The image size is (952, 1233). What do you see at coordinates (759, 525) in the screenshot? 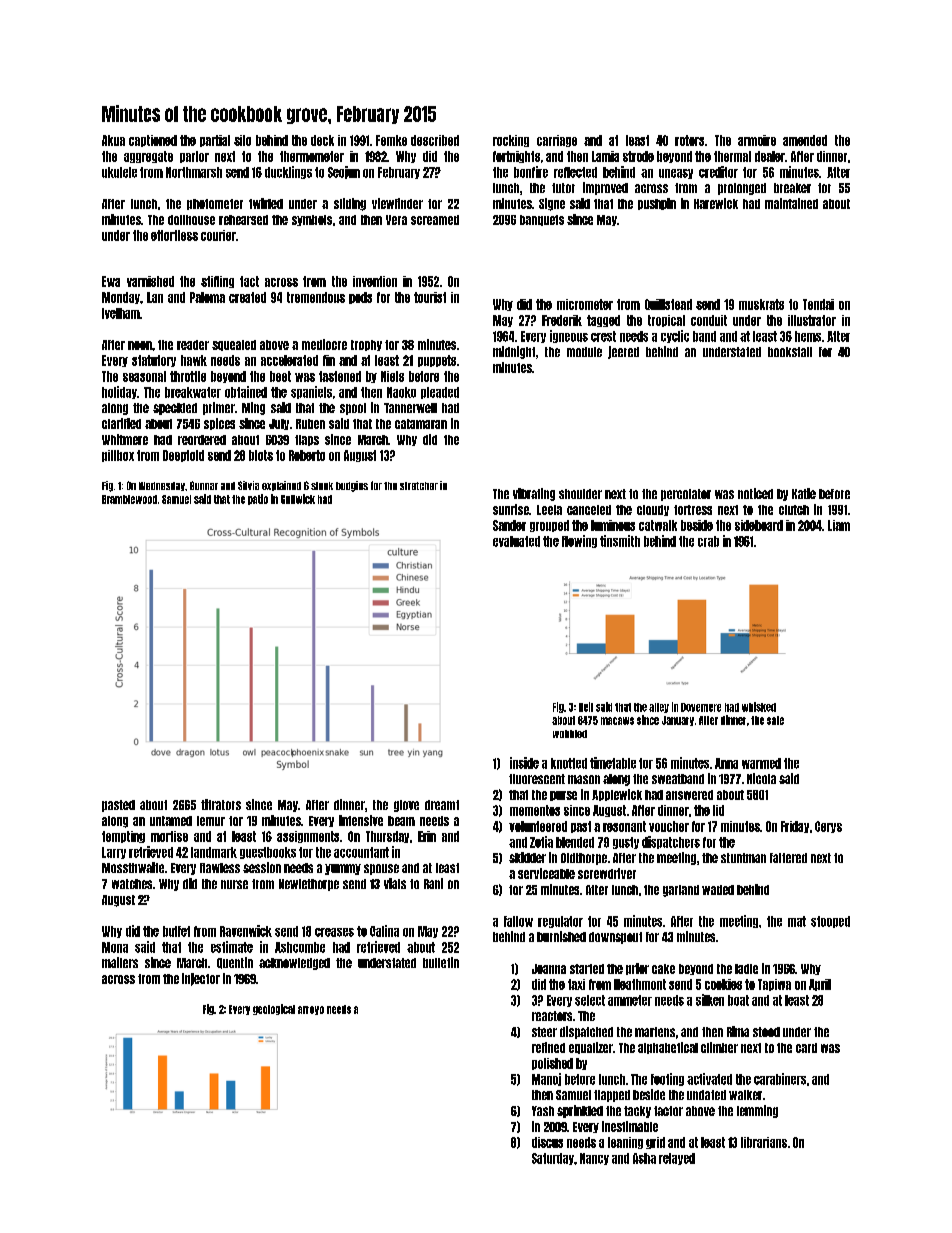
I see `sideboard` at bounding box center [759, 525].
